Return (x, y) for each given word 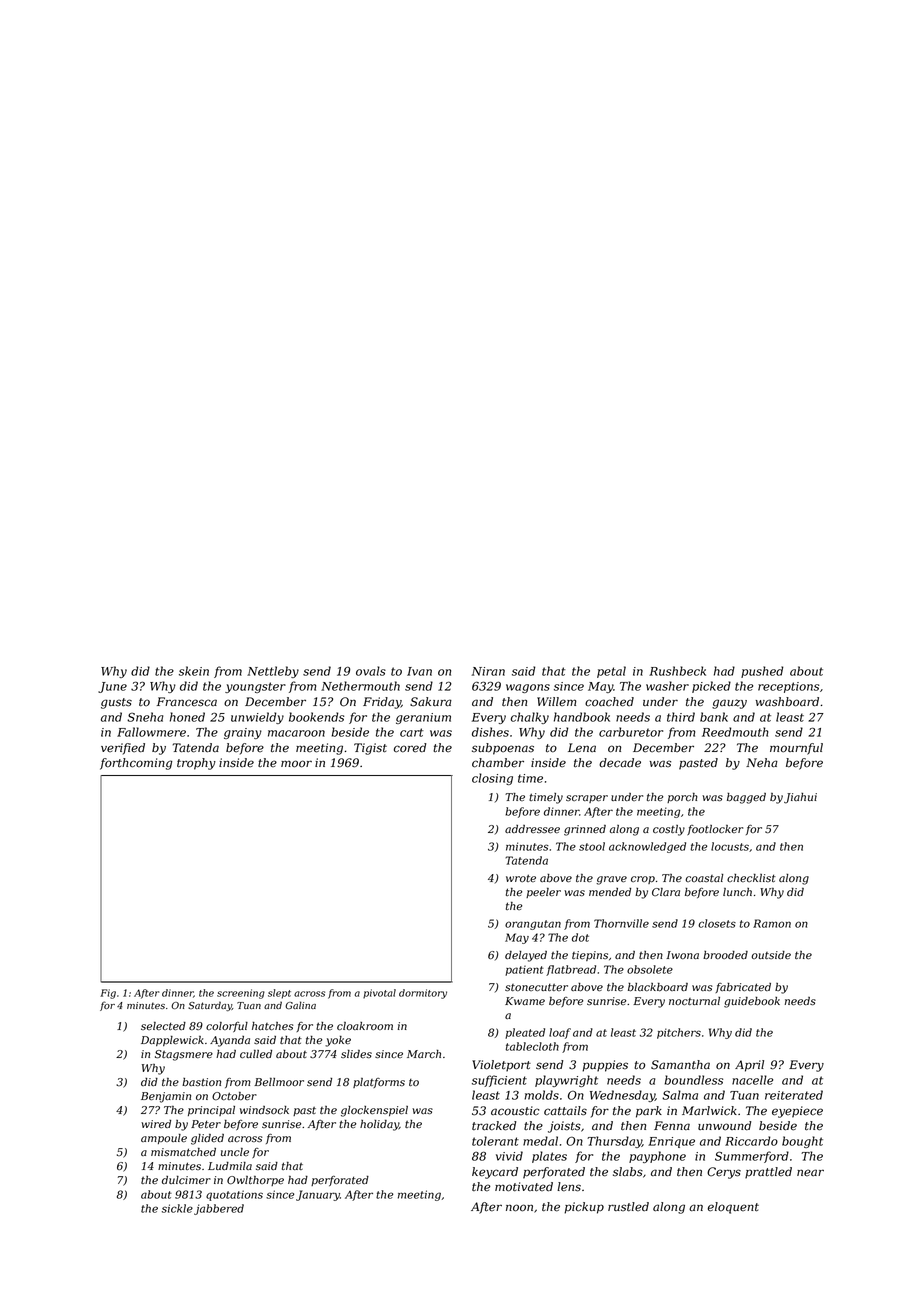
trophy (196, 764)
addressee (532, 829)
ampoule (164, 1139)
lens (569, 1187)
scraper (587, 799)
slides (356, 1054)
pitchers (679, 1033)
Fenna (672, 1126)
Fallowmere (151, 732)
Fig (108, 994)
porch (682, 798)
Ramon (772, 923)
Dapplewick (172, 1041)
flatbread (571, 970)
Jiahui (800, 798)
